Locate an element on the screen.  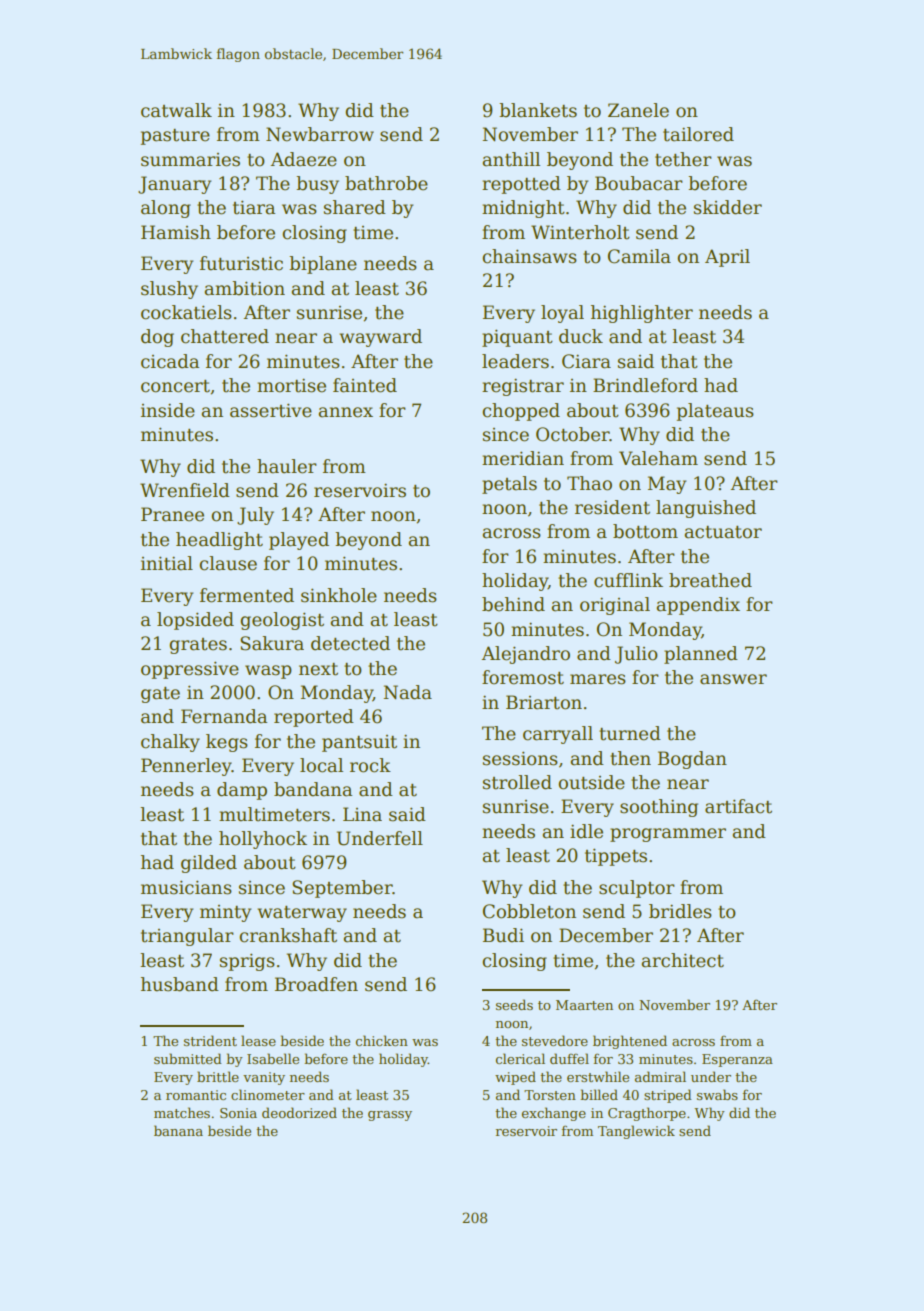
Sonia is located at coordinates (238, 1113).
